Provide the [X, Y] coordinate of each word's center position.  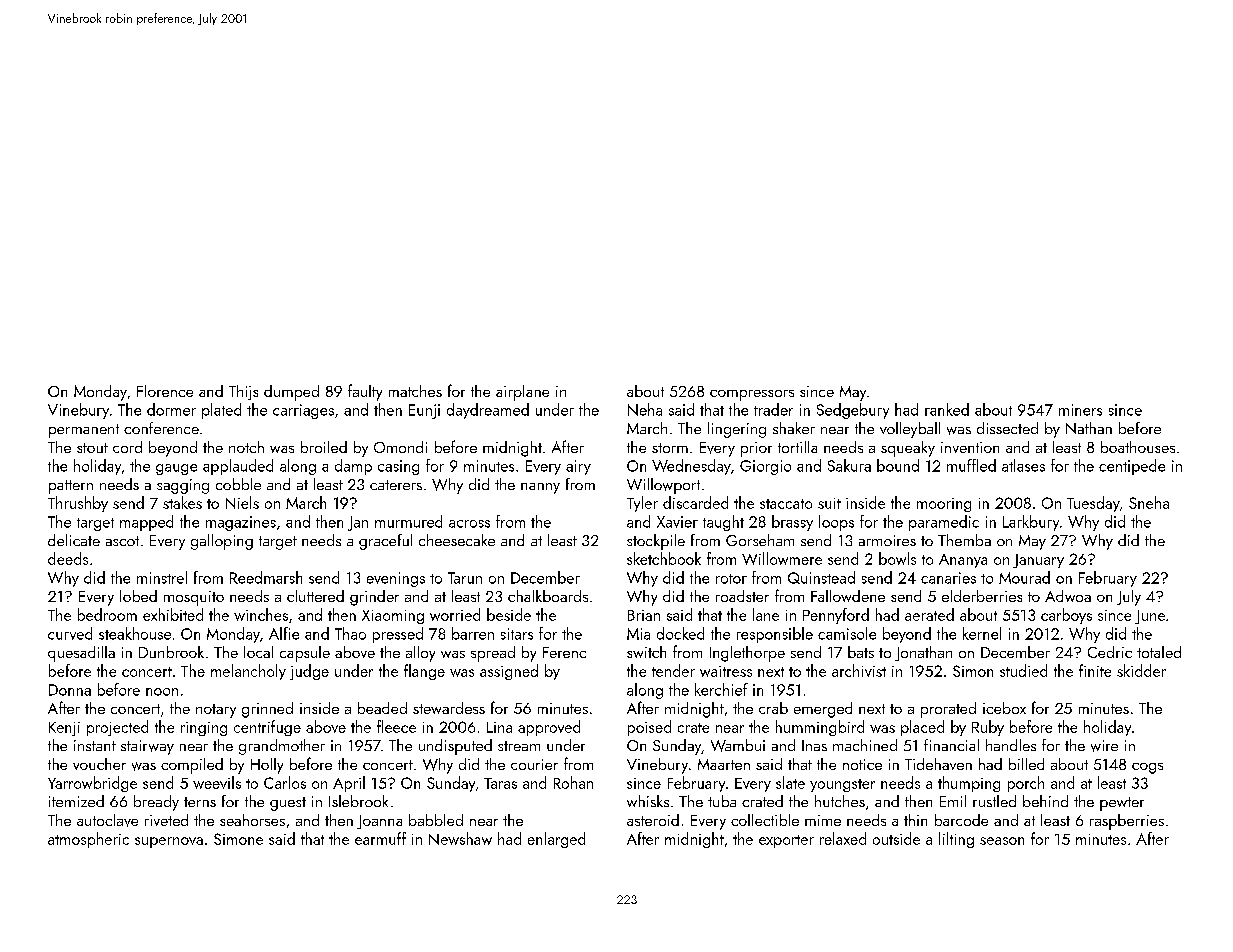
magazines [241, 523]
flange [424, 672]
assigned [509, 672]
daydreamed [488, 411]
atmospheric [88, 840]
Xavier [677, 522]
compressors [752, 395]
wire [1104, 746]
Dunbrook [171, 652]
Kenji [64, 729]
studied [1023, 670]
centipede [1132, 467]
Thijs [243, 392]
